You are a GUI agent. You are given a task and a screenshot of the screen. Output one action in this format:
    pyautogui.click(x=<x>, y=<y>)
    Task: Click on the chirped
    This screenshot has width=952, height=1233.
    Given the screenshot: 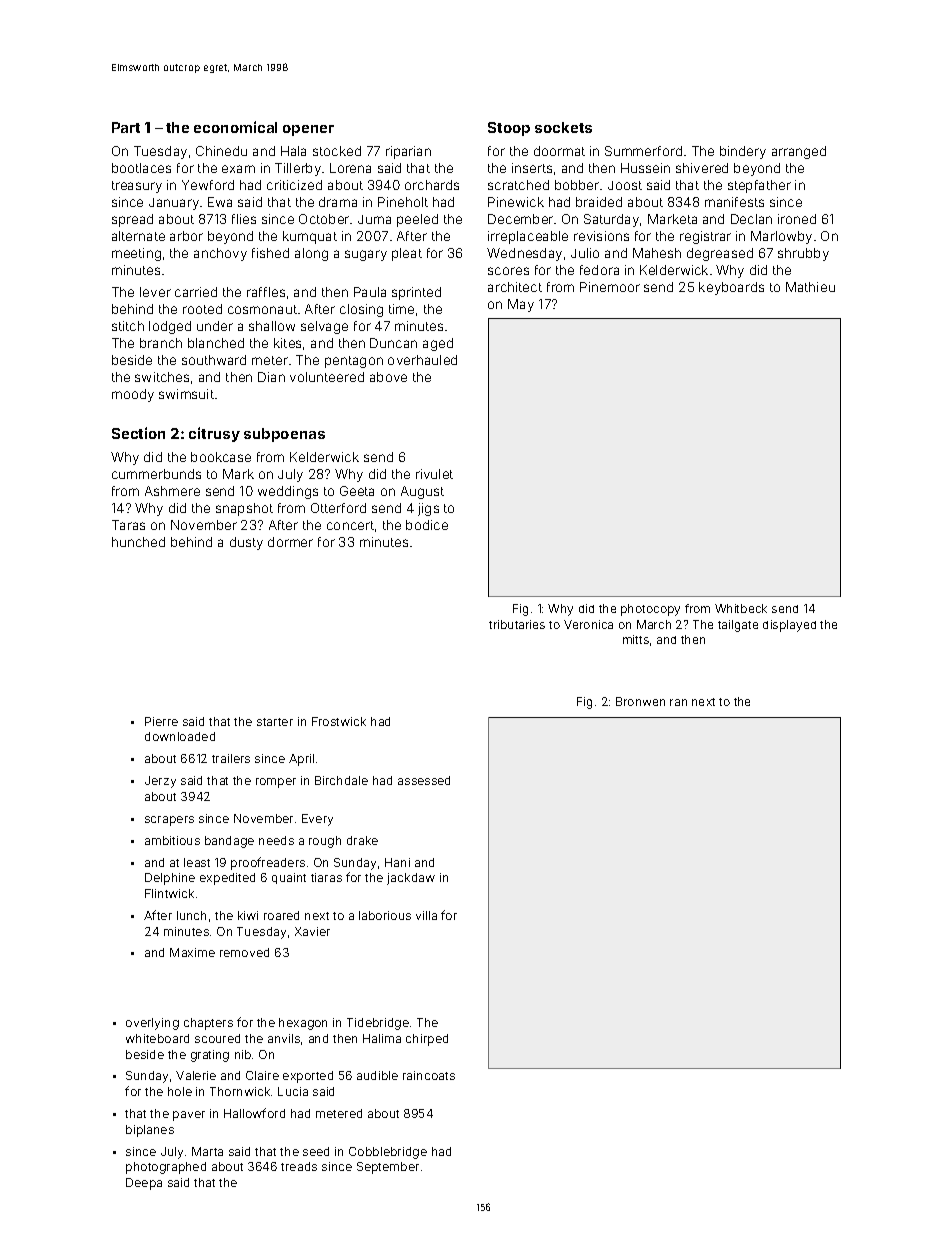 What is the action you would take?
    pyautogui.click(x=427, y=1040)
